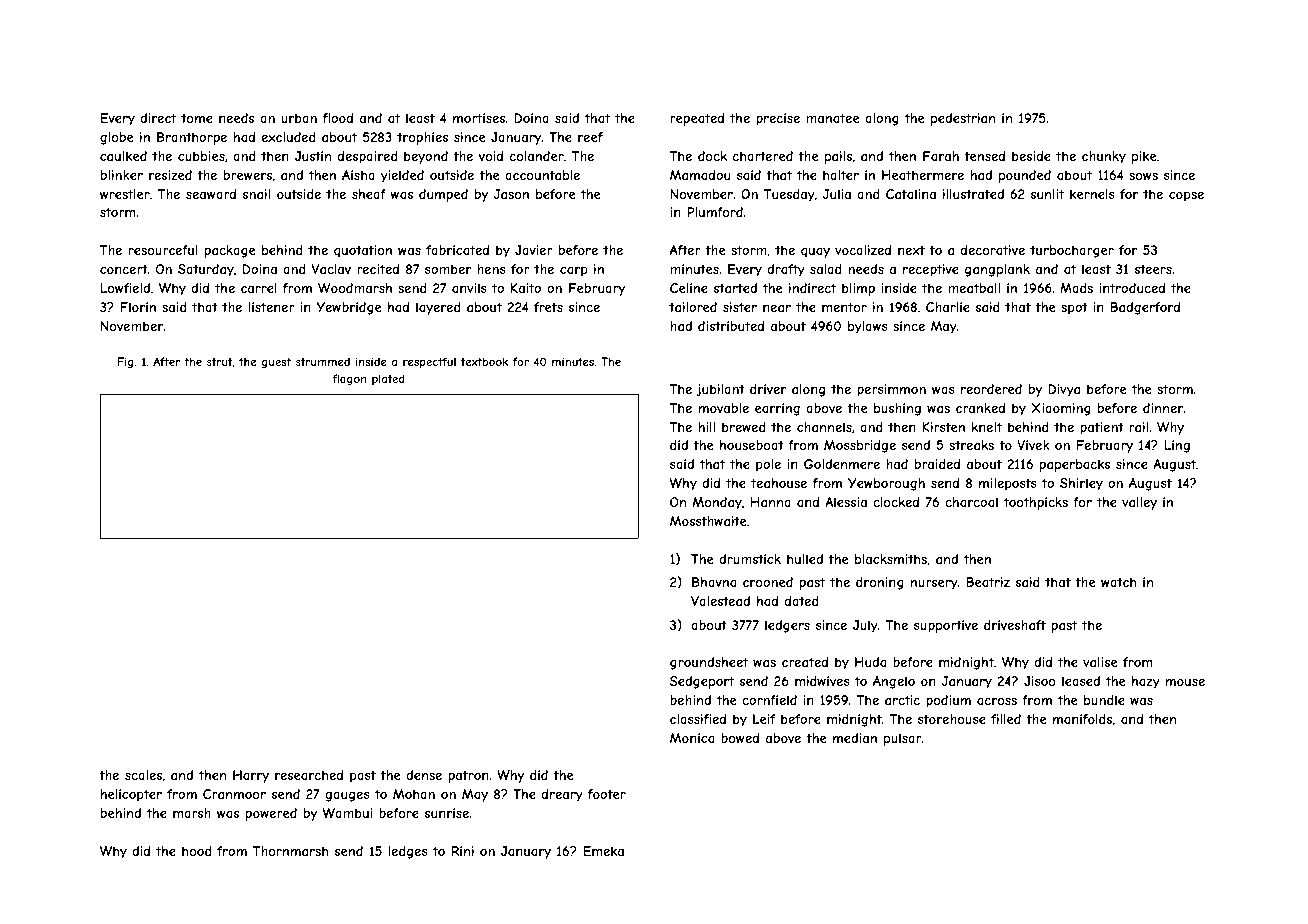  I want to click on tome, so click(197, 118).
